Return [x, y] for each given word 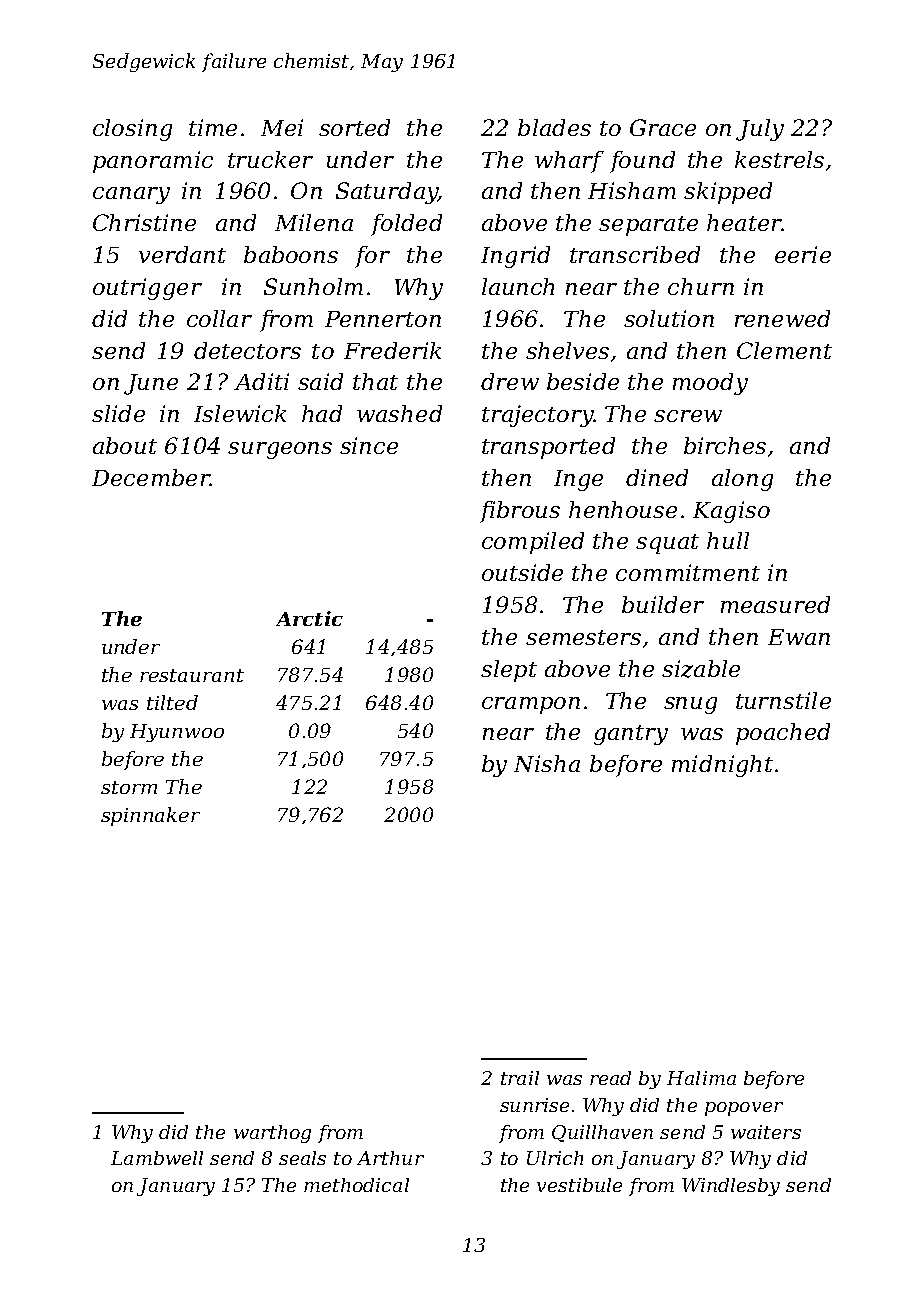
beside [583, 381]
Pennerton [383, 319]
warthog [272, 1134]
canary [131, 195]
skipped [728, 193]
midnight [722, 766]
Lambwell [157, 1158]
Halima [701, 1078]
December [151, 477]
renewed [782, 318]
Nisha [547, 763]
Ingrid [515, 257]
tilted [172, 702]
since [369, 445]
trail [520, 1078]
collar [219, 318]
